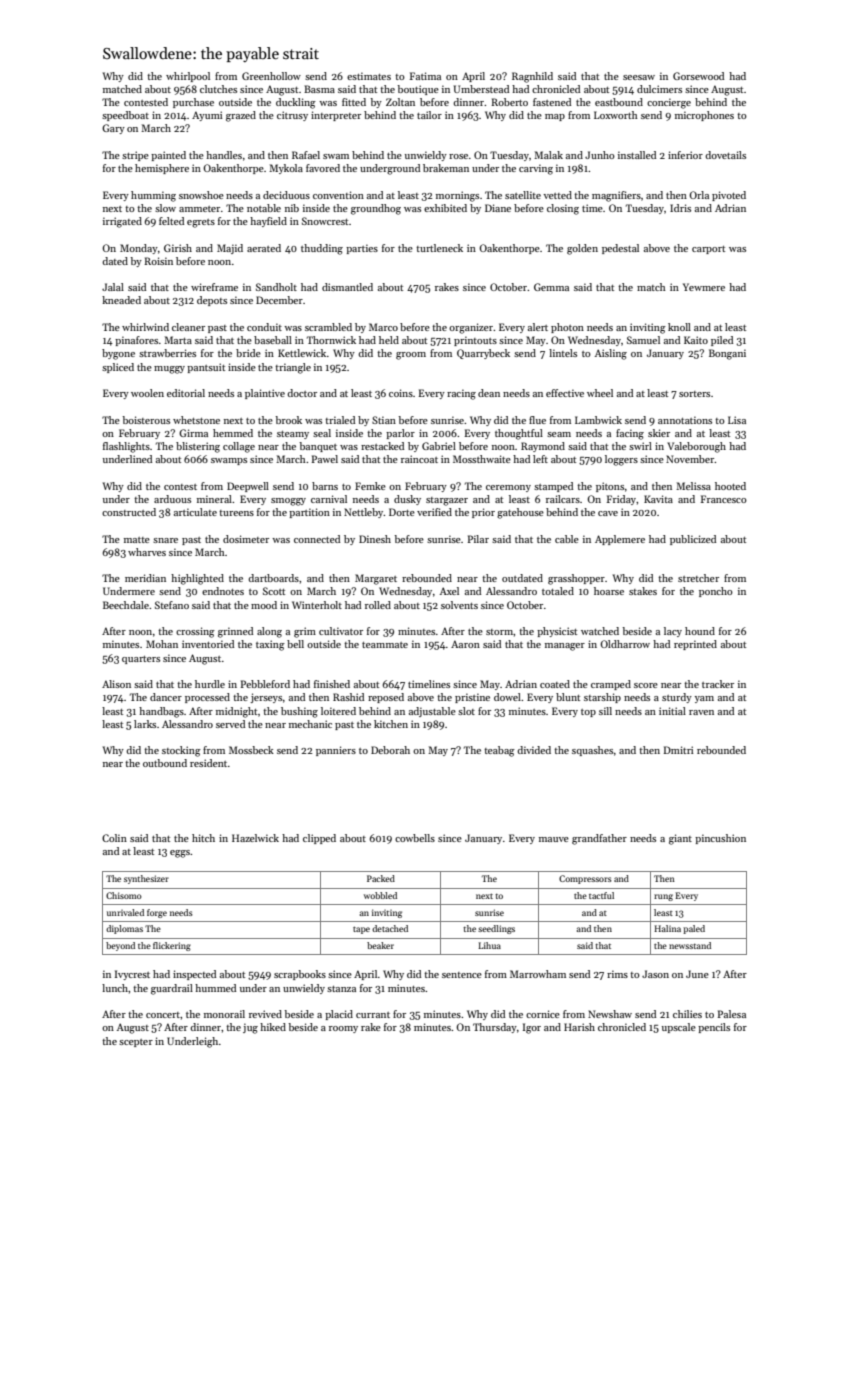  What do you see at coordinates (336, 751) in the screenshot?
I see `panniers` at bounding box center [336, 751].
